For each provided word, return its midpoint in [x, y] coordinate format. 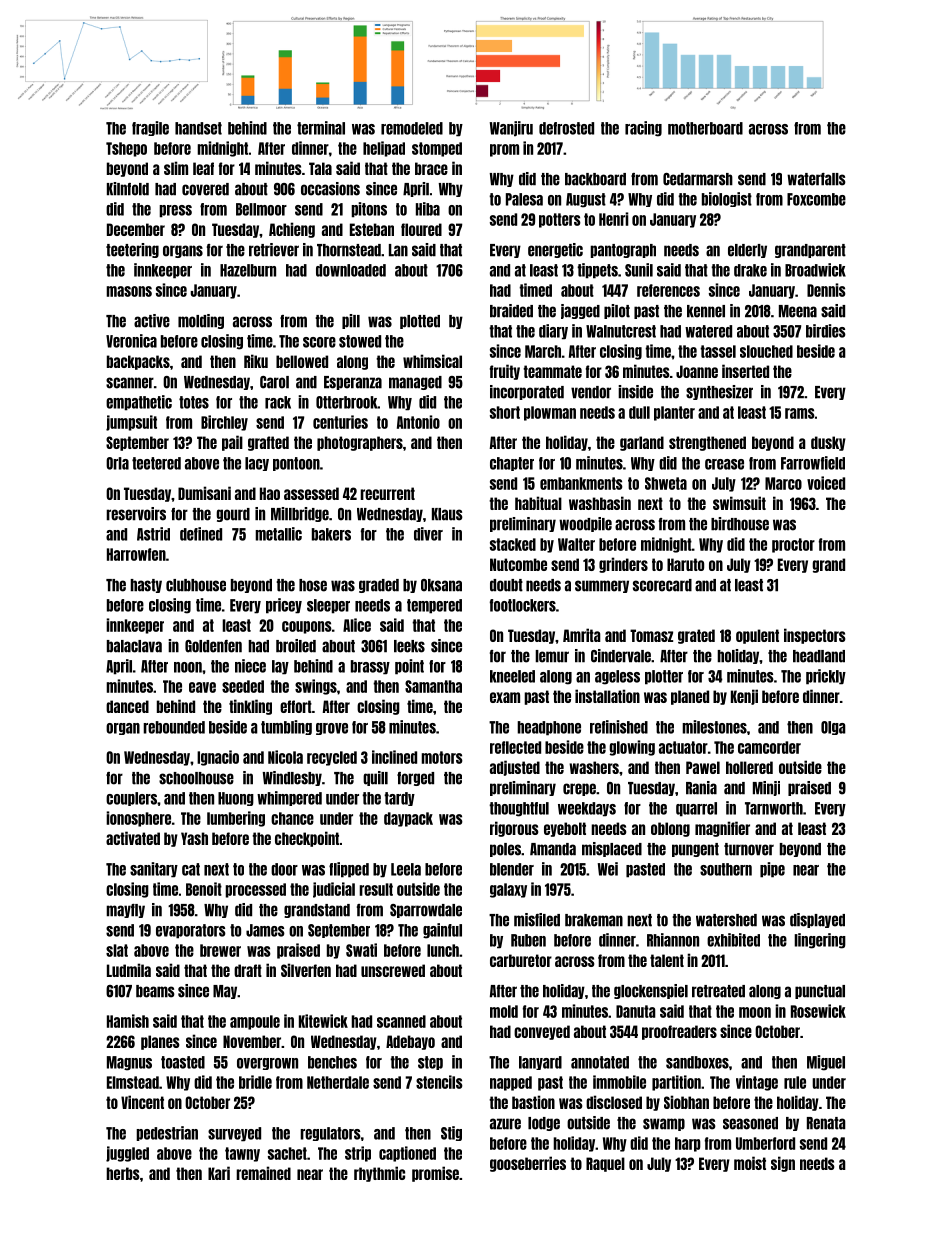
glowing [632, 748]
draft [248, 970]
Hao [270, 493]
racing [643, 129]
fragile [150, 128]
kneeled [512, 676]
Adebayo [410, 1042]
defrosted [566, 128]
